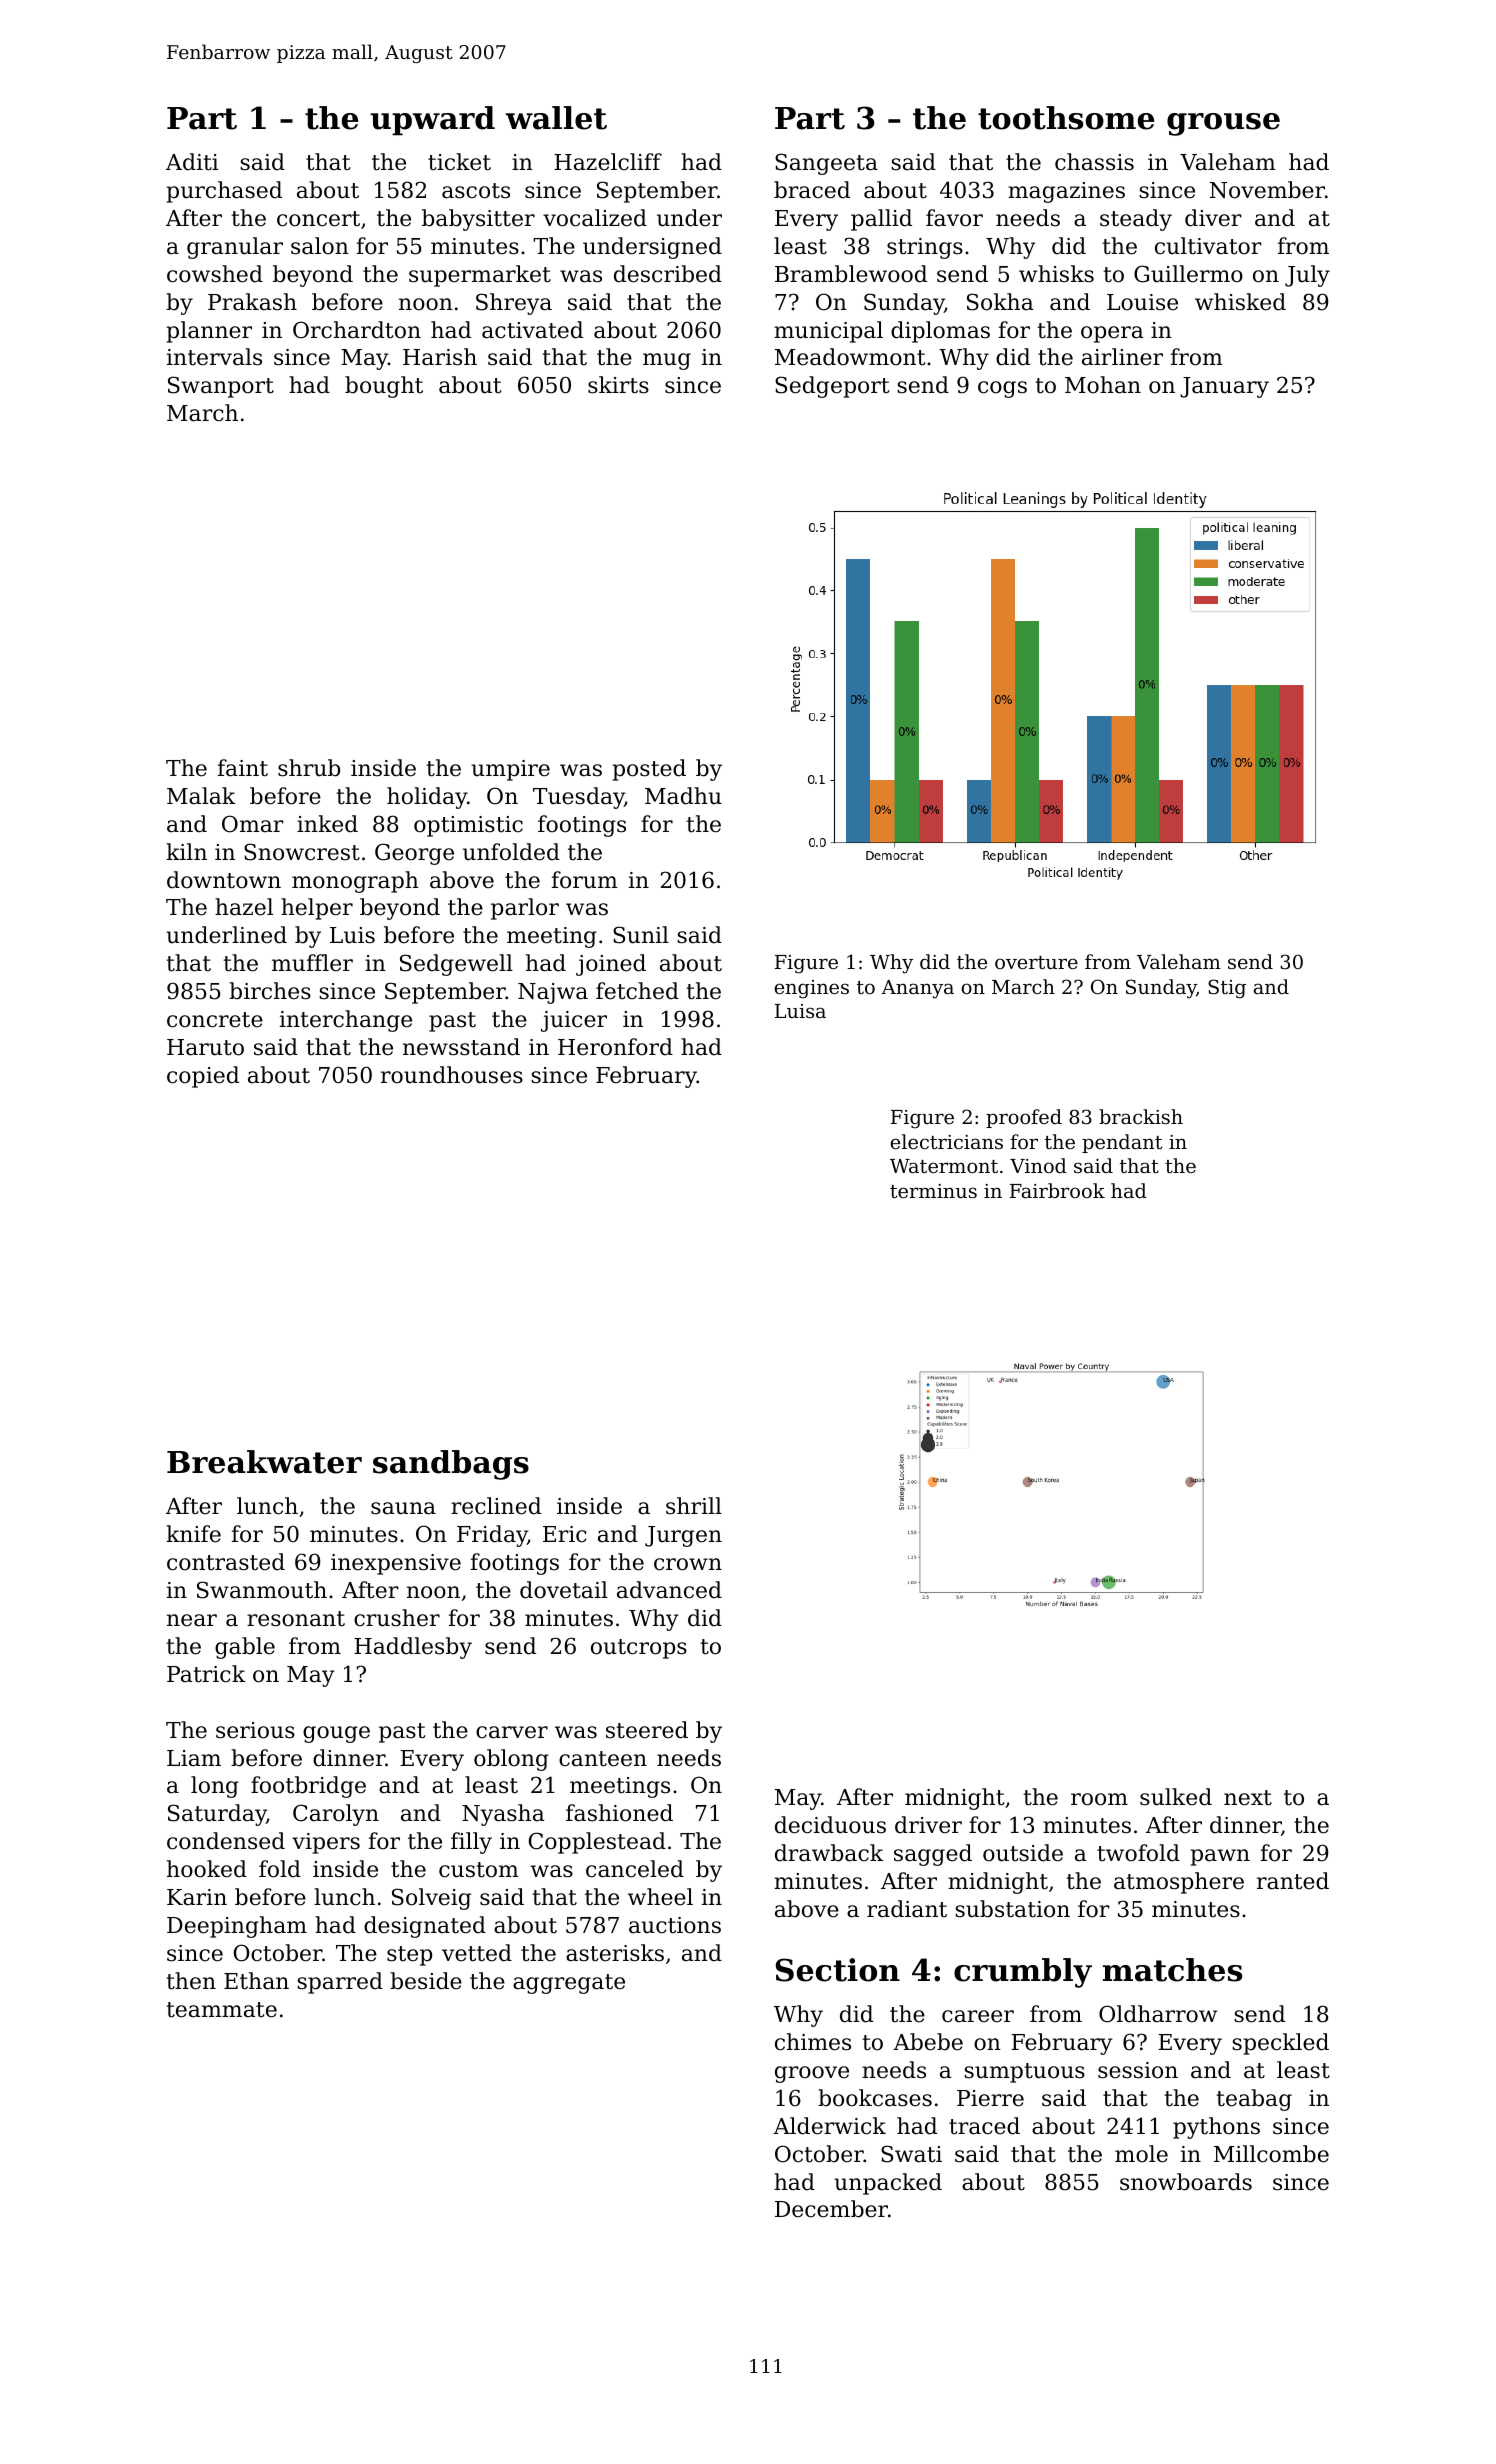 The image size is (1496, 2464). Describe the element at coordinates (1066, 118) in the document. I see `toothsome` at that location.
